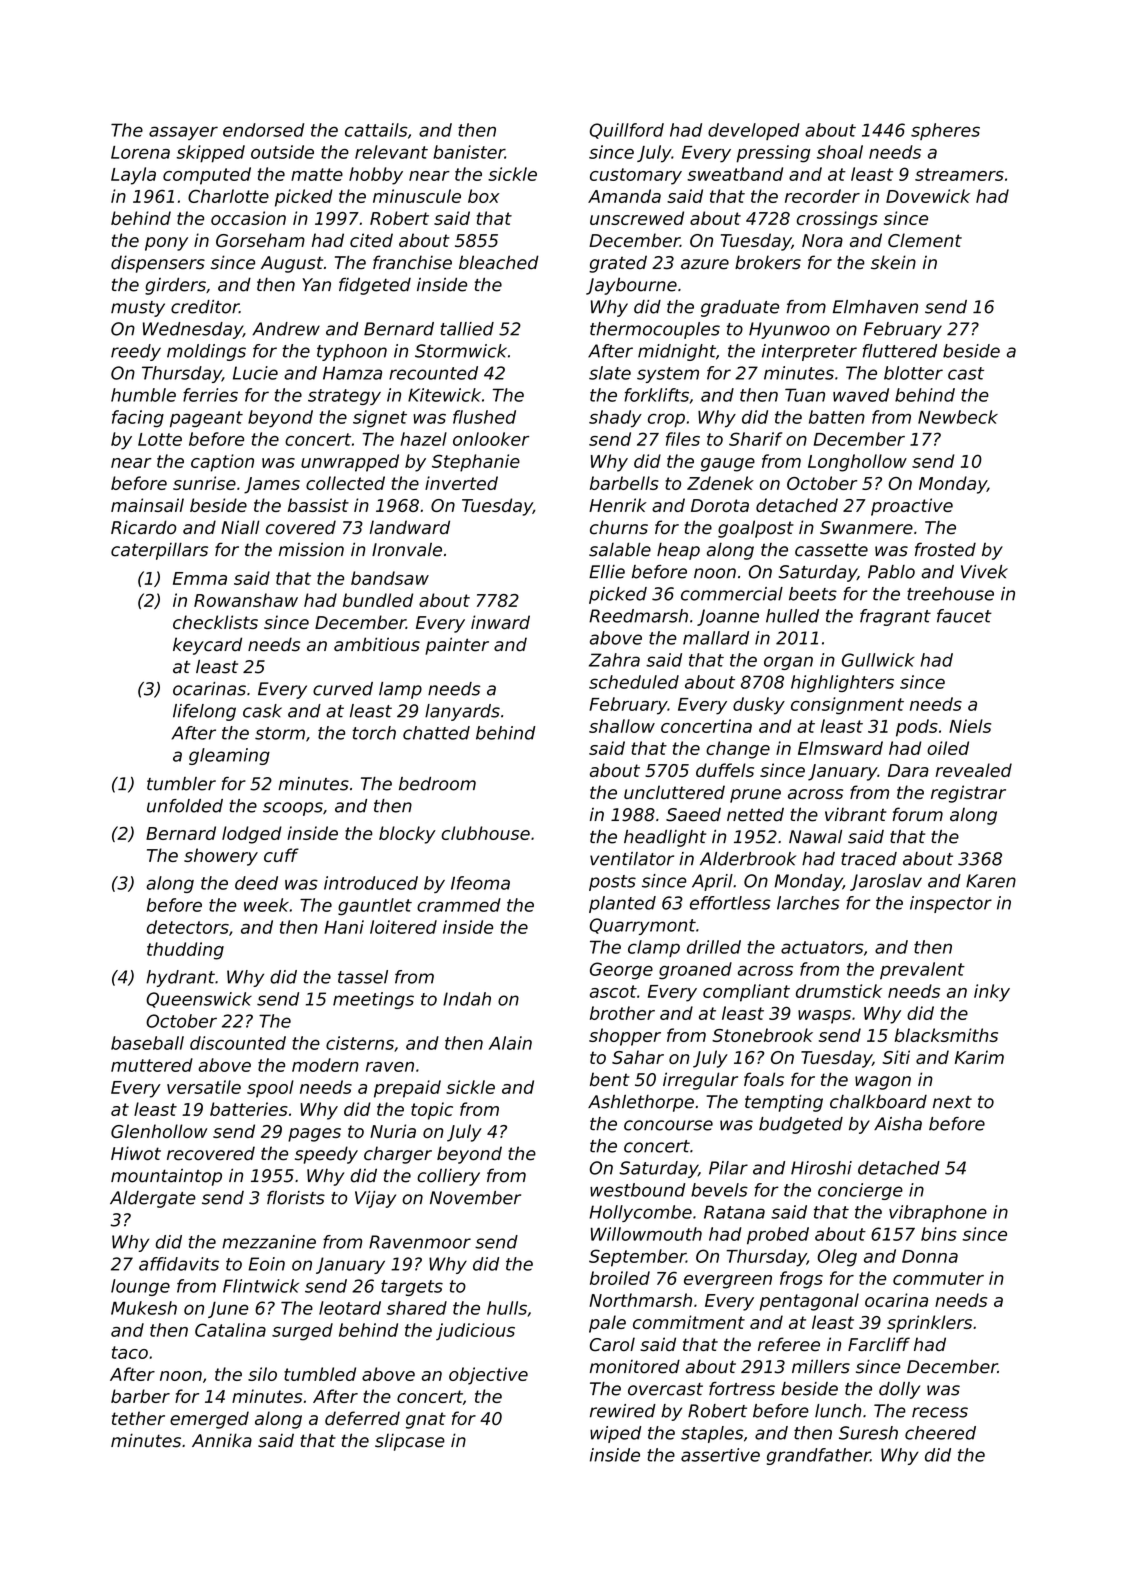 This page has width=1128, height=1595. Describe the element at coordinates (410, 1442) in the page. I see `slipcase` at that location.
